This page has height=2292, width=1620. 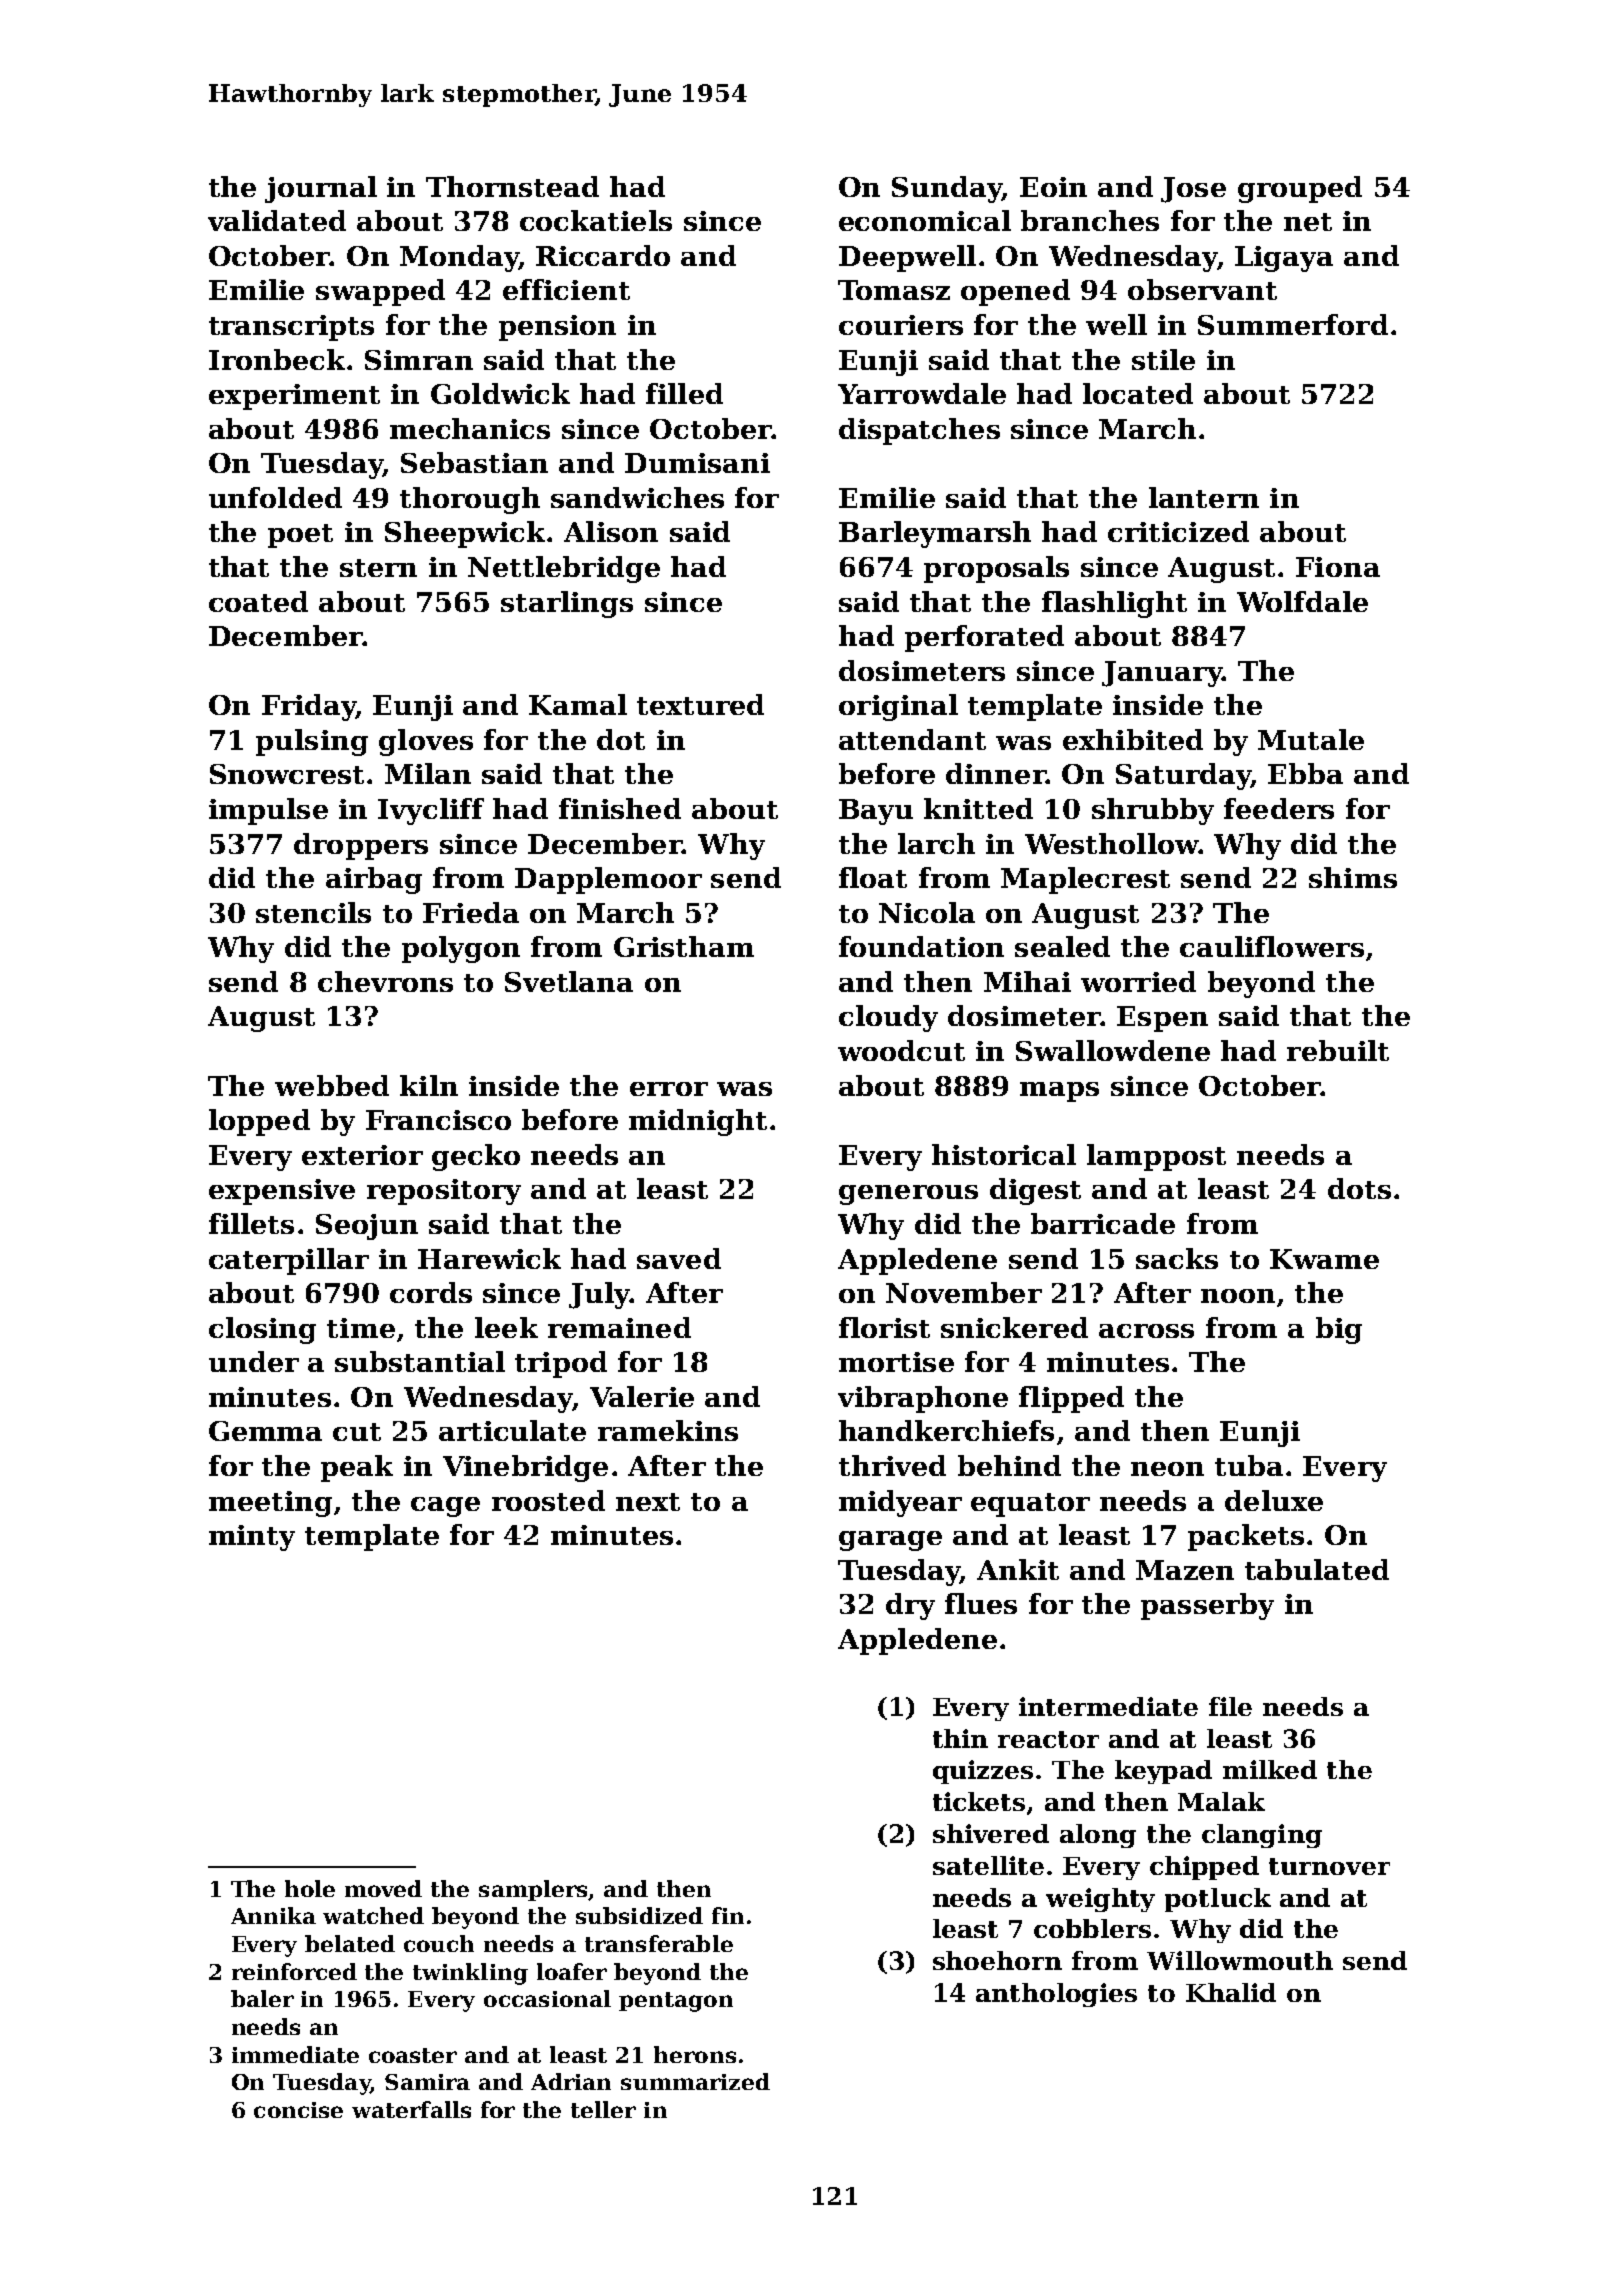 I want to click on thrived, so click(x=892, y=1465).
